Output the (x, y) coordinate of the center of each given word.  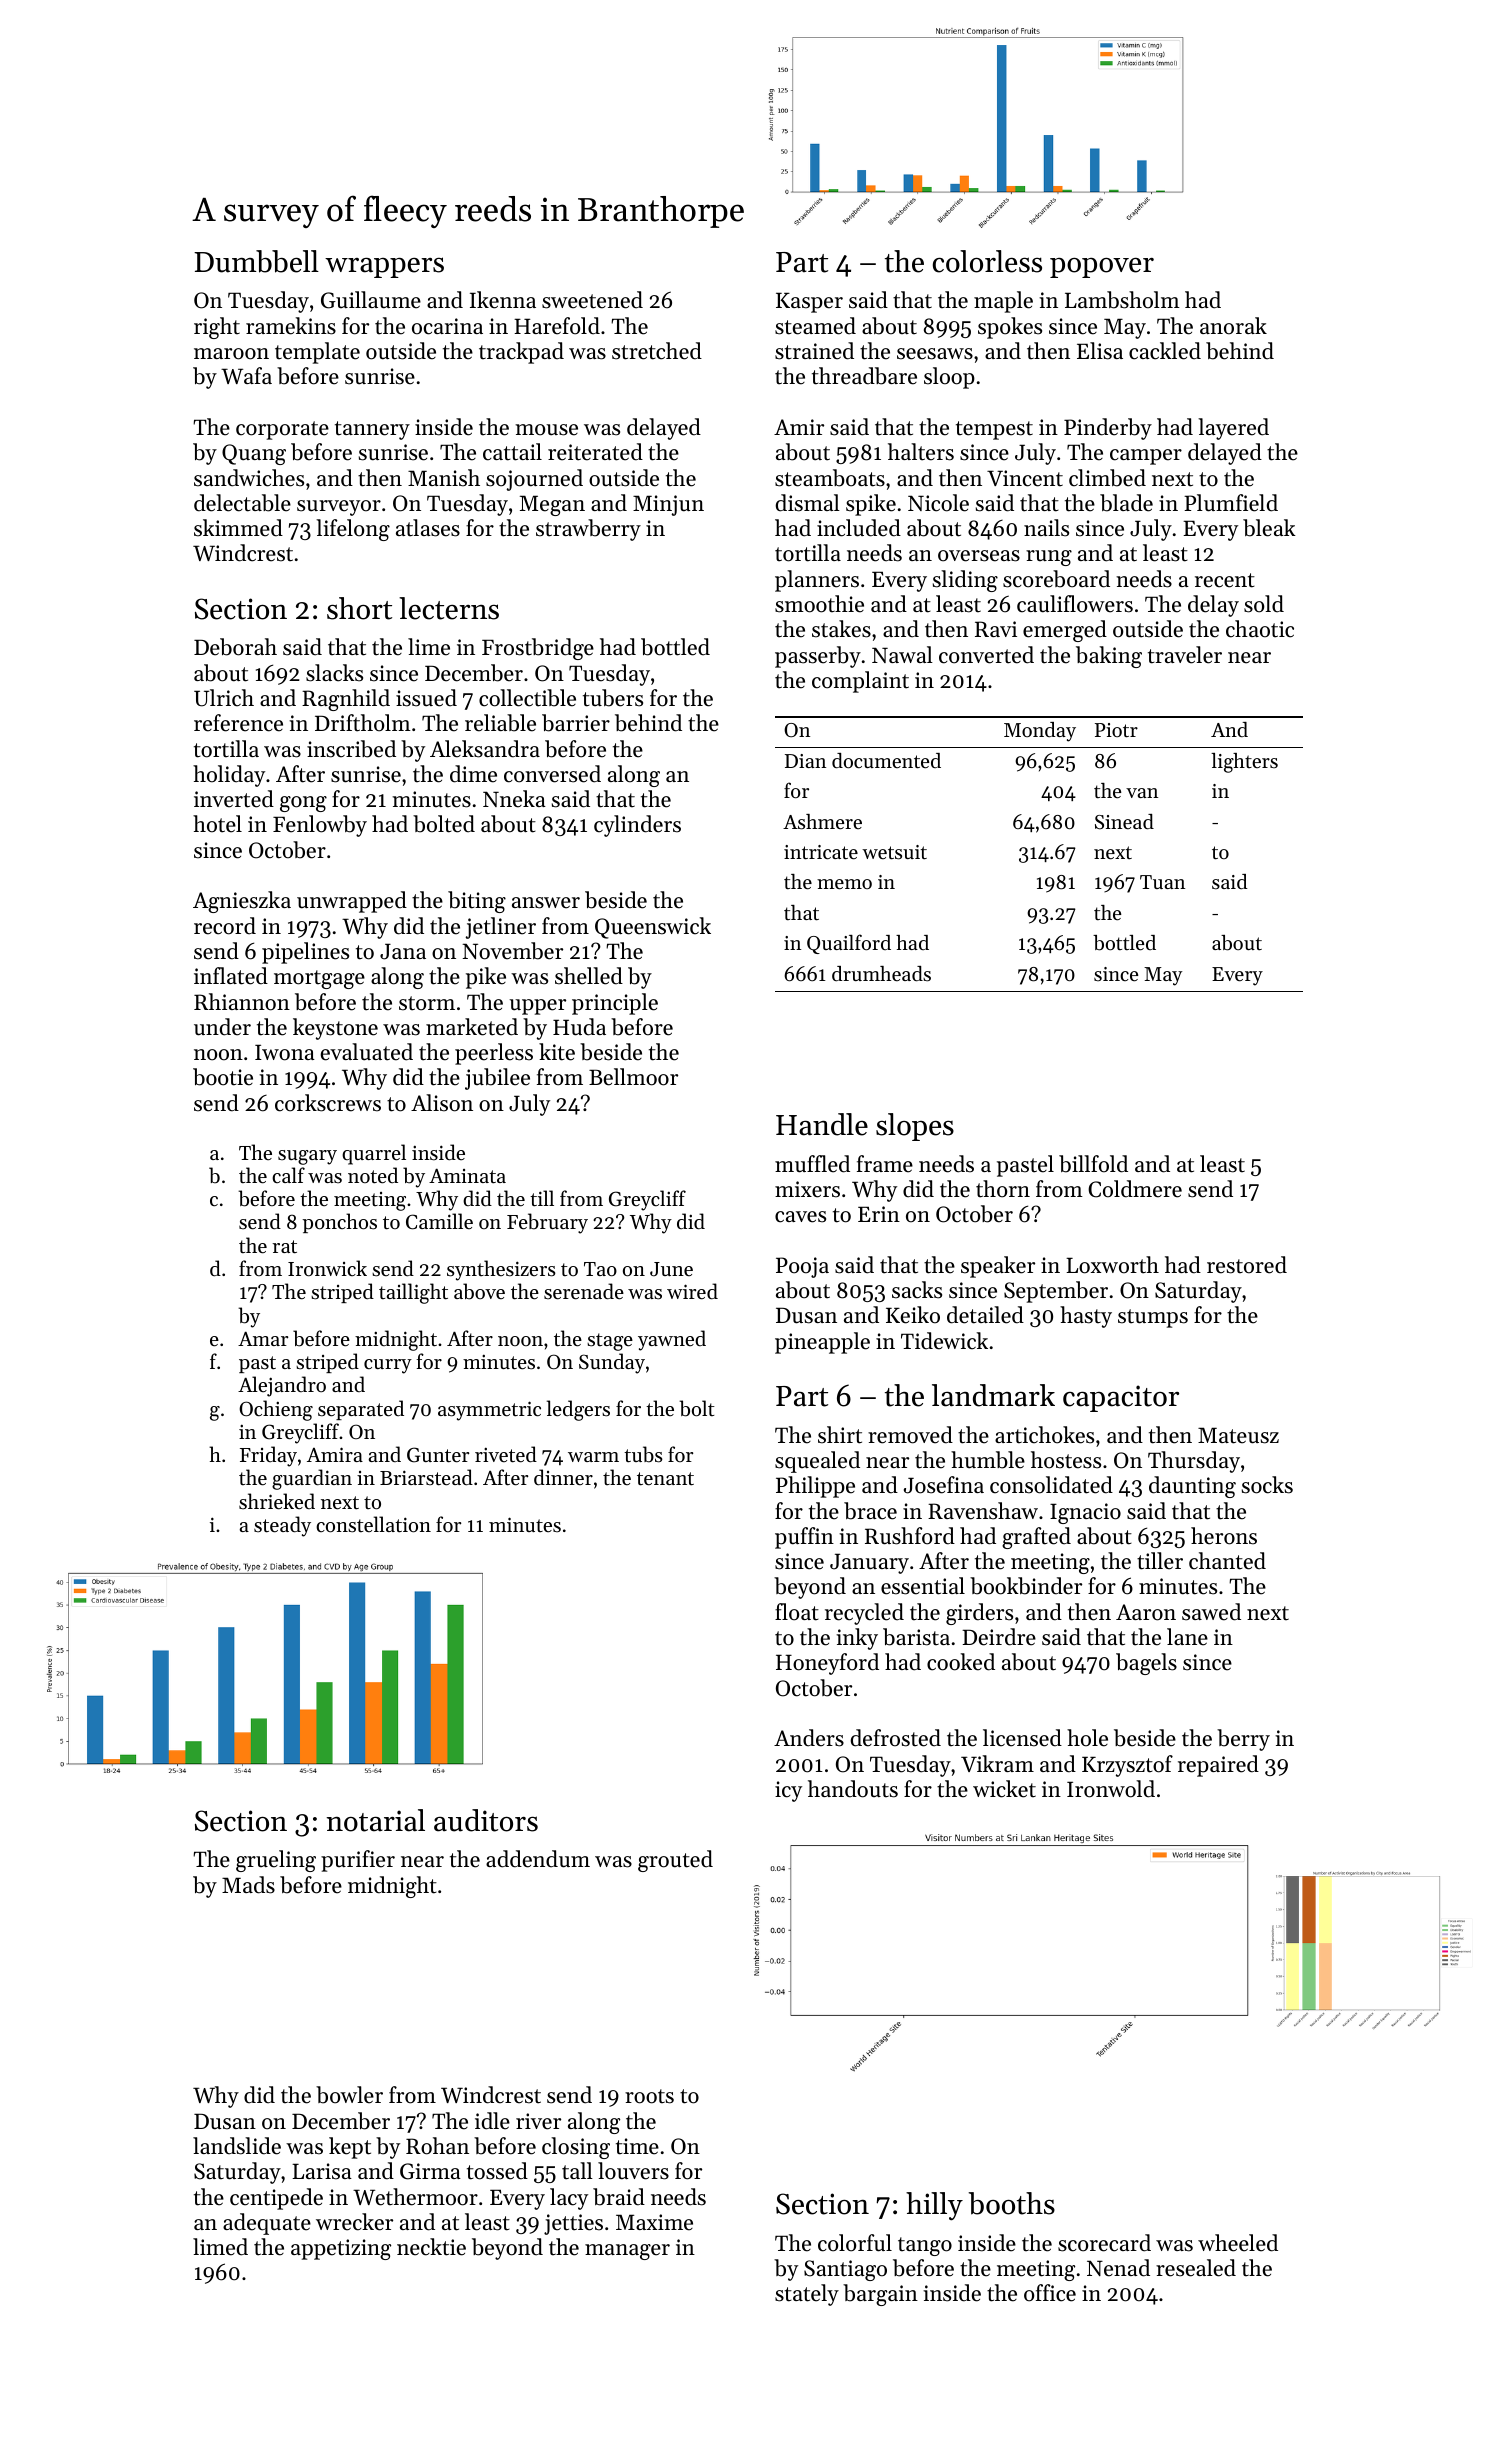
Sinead (1124, 822)
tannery (372, 430)
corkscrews (328, 1103)
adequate (267, 2224)
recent (1225, 580)
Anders (809, 1738)
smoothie (819, 604)
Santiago (845, 2270)
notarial (376, 1820)
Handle (822, 1124)
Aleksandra (485, 749)
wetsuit (894, 852)
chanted (1227, 1561)
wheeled (1238, 2243)
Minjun (668, 505)
